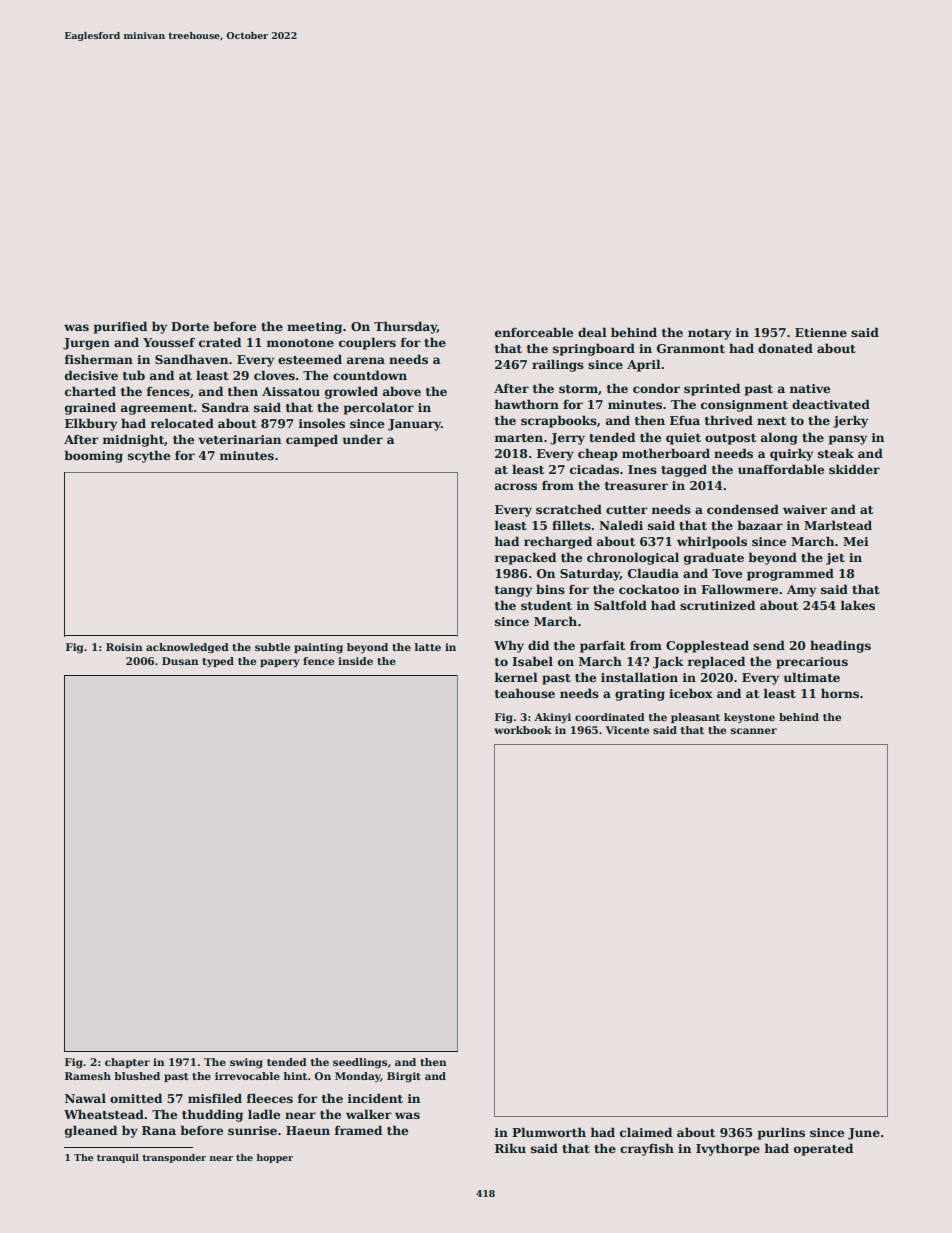  I want to click on crayfish, so click(647, 1149).
